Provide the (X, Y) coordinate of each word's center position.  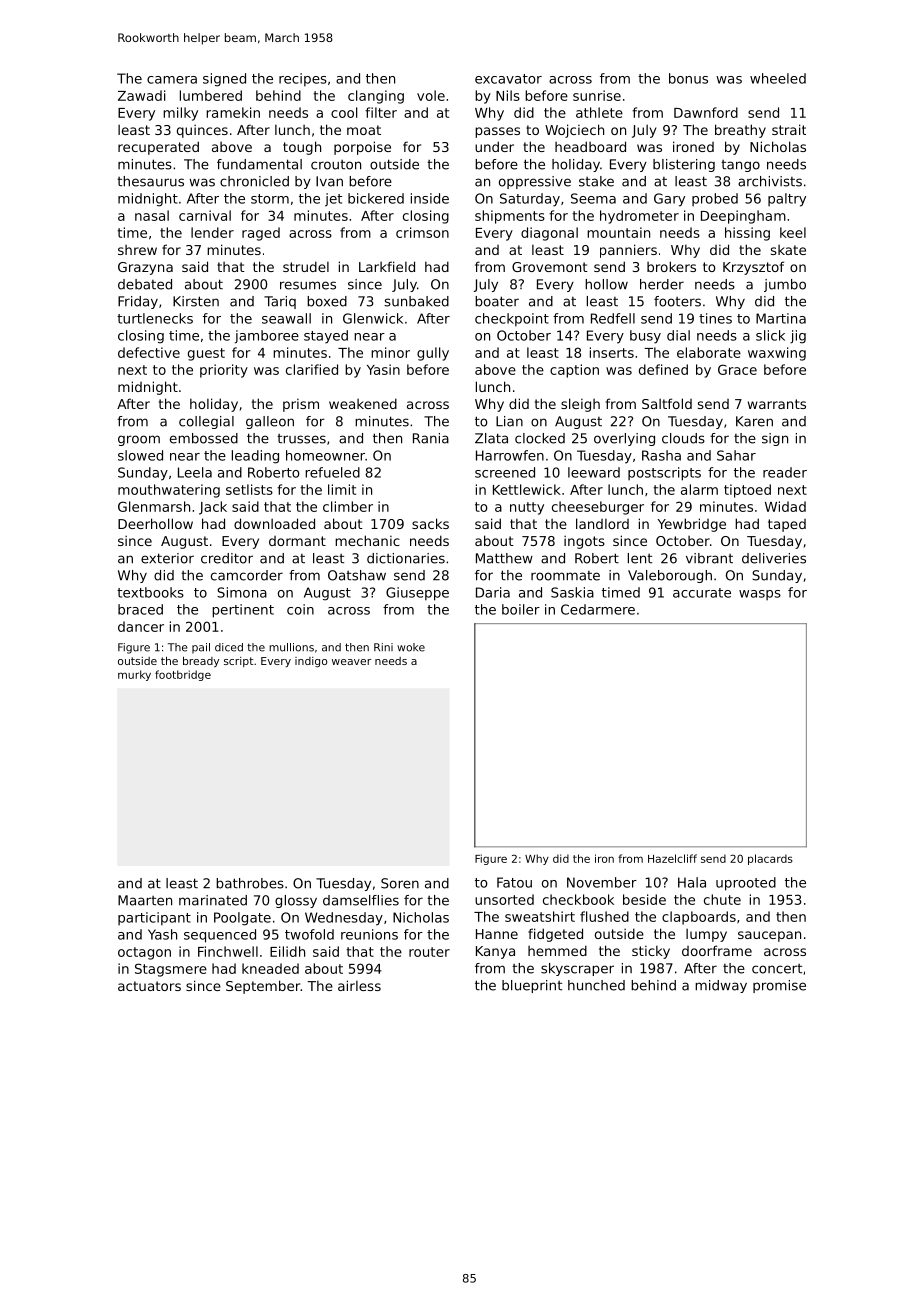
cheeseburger (598, 508)
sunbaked (416, 301)
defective (149, 352)
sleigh (580, 405)
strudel (306, 266)
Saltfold (667, 403)
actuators (149, 986)
